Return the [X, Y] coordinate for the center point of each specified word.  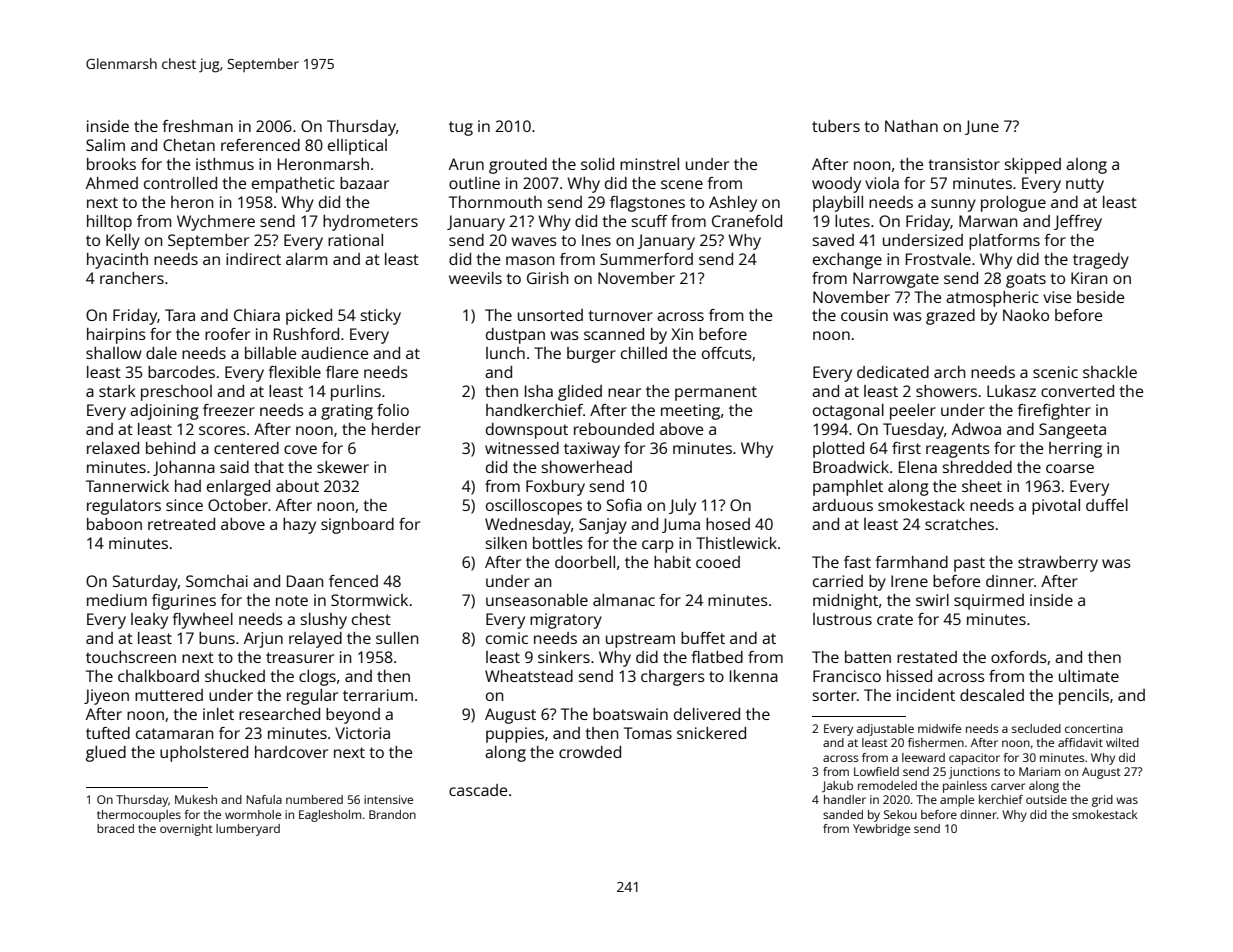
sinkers [564, 657]
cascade [478, 790]
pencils [1084, 697]
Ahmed [112, 183]
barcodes [181, 372]
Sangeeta [1072, 431]
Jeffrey [1078, 223]
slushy [323, 621]
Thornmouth [495, 202]
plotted [838, 450]
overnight [186, 830]
